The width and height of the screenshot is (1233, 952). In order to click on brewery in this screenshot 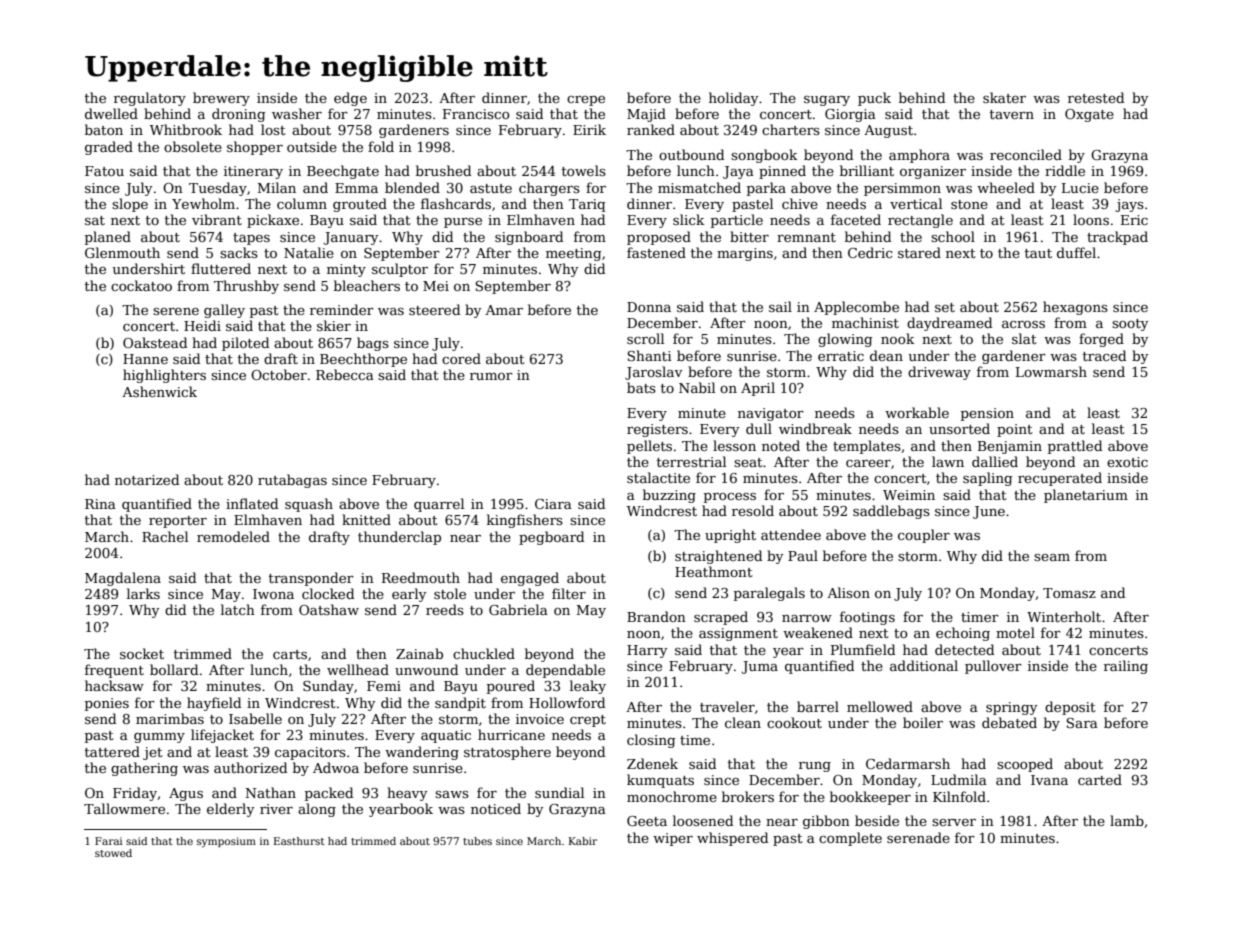, I will do `click(221, 99)`.
